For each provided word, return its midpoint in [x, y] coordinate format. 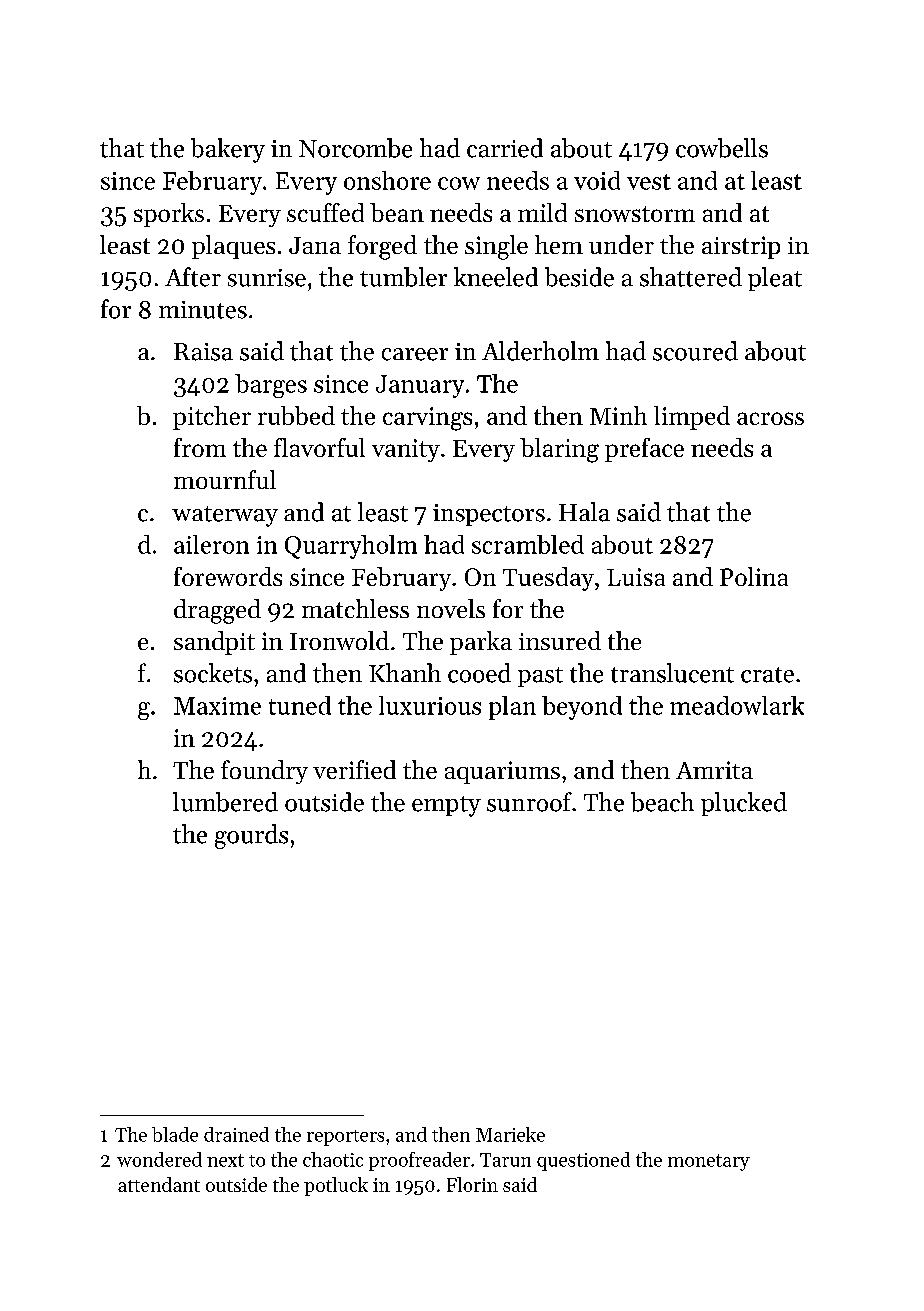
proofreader [419, 1161]
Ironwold [339, 640]
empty [446, 806]
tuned [300, 705]
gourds [251, 836]
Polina [754, 576]
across [770, 418]
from [200, 447]
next [225, 1160]
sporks [169, 215]
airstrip [741, 247]
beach [662, 802]
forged [382, 247]
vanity [406, 450]
